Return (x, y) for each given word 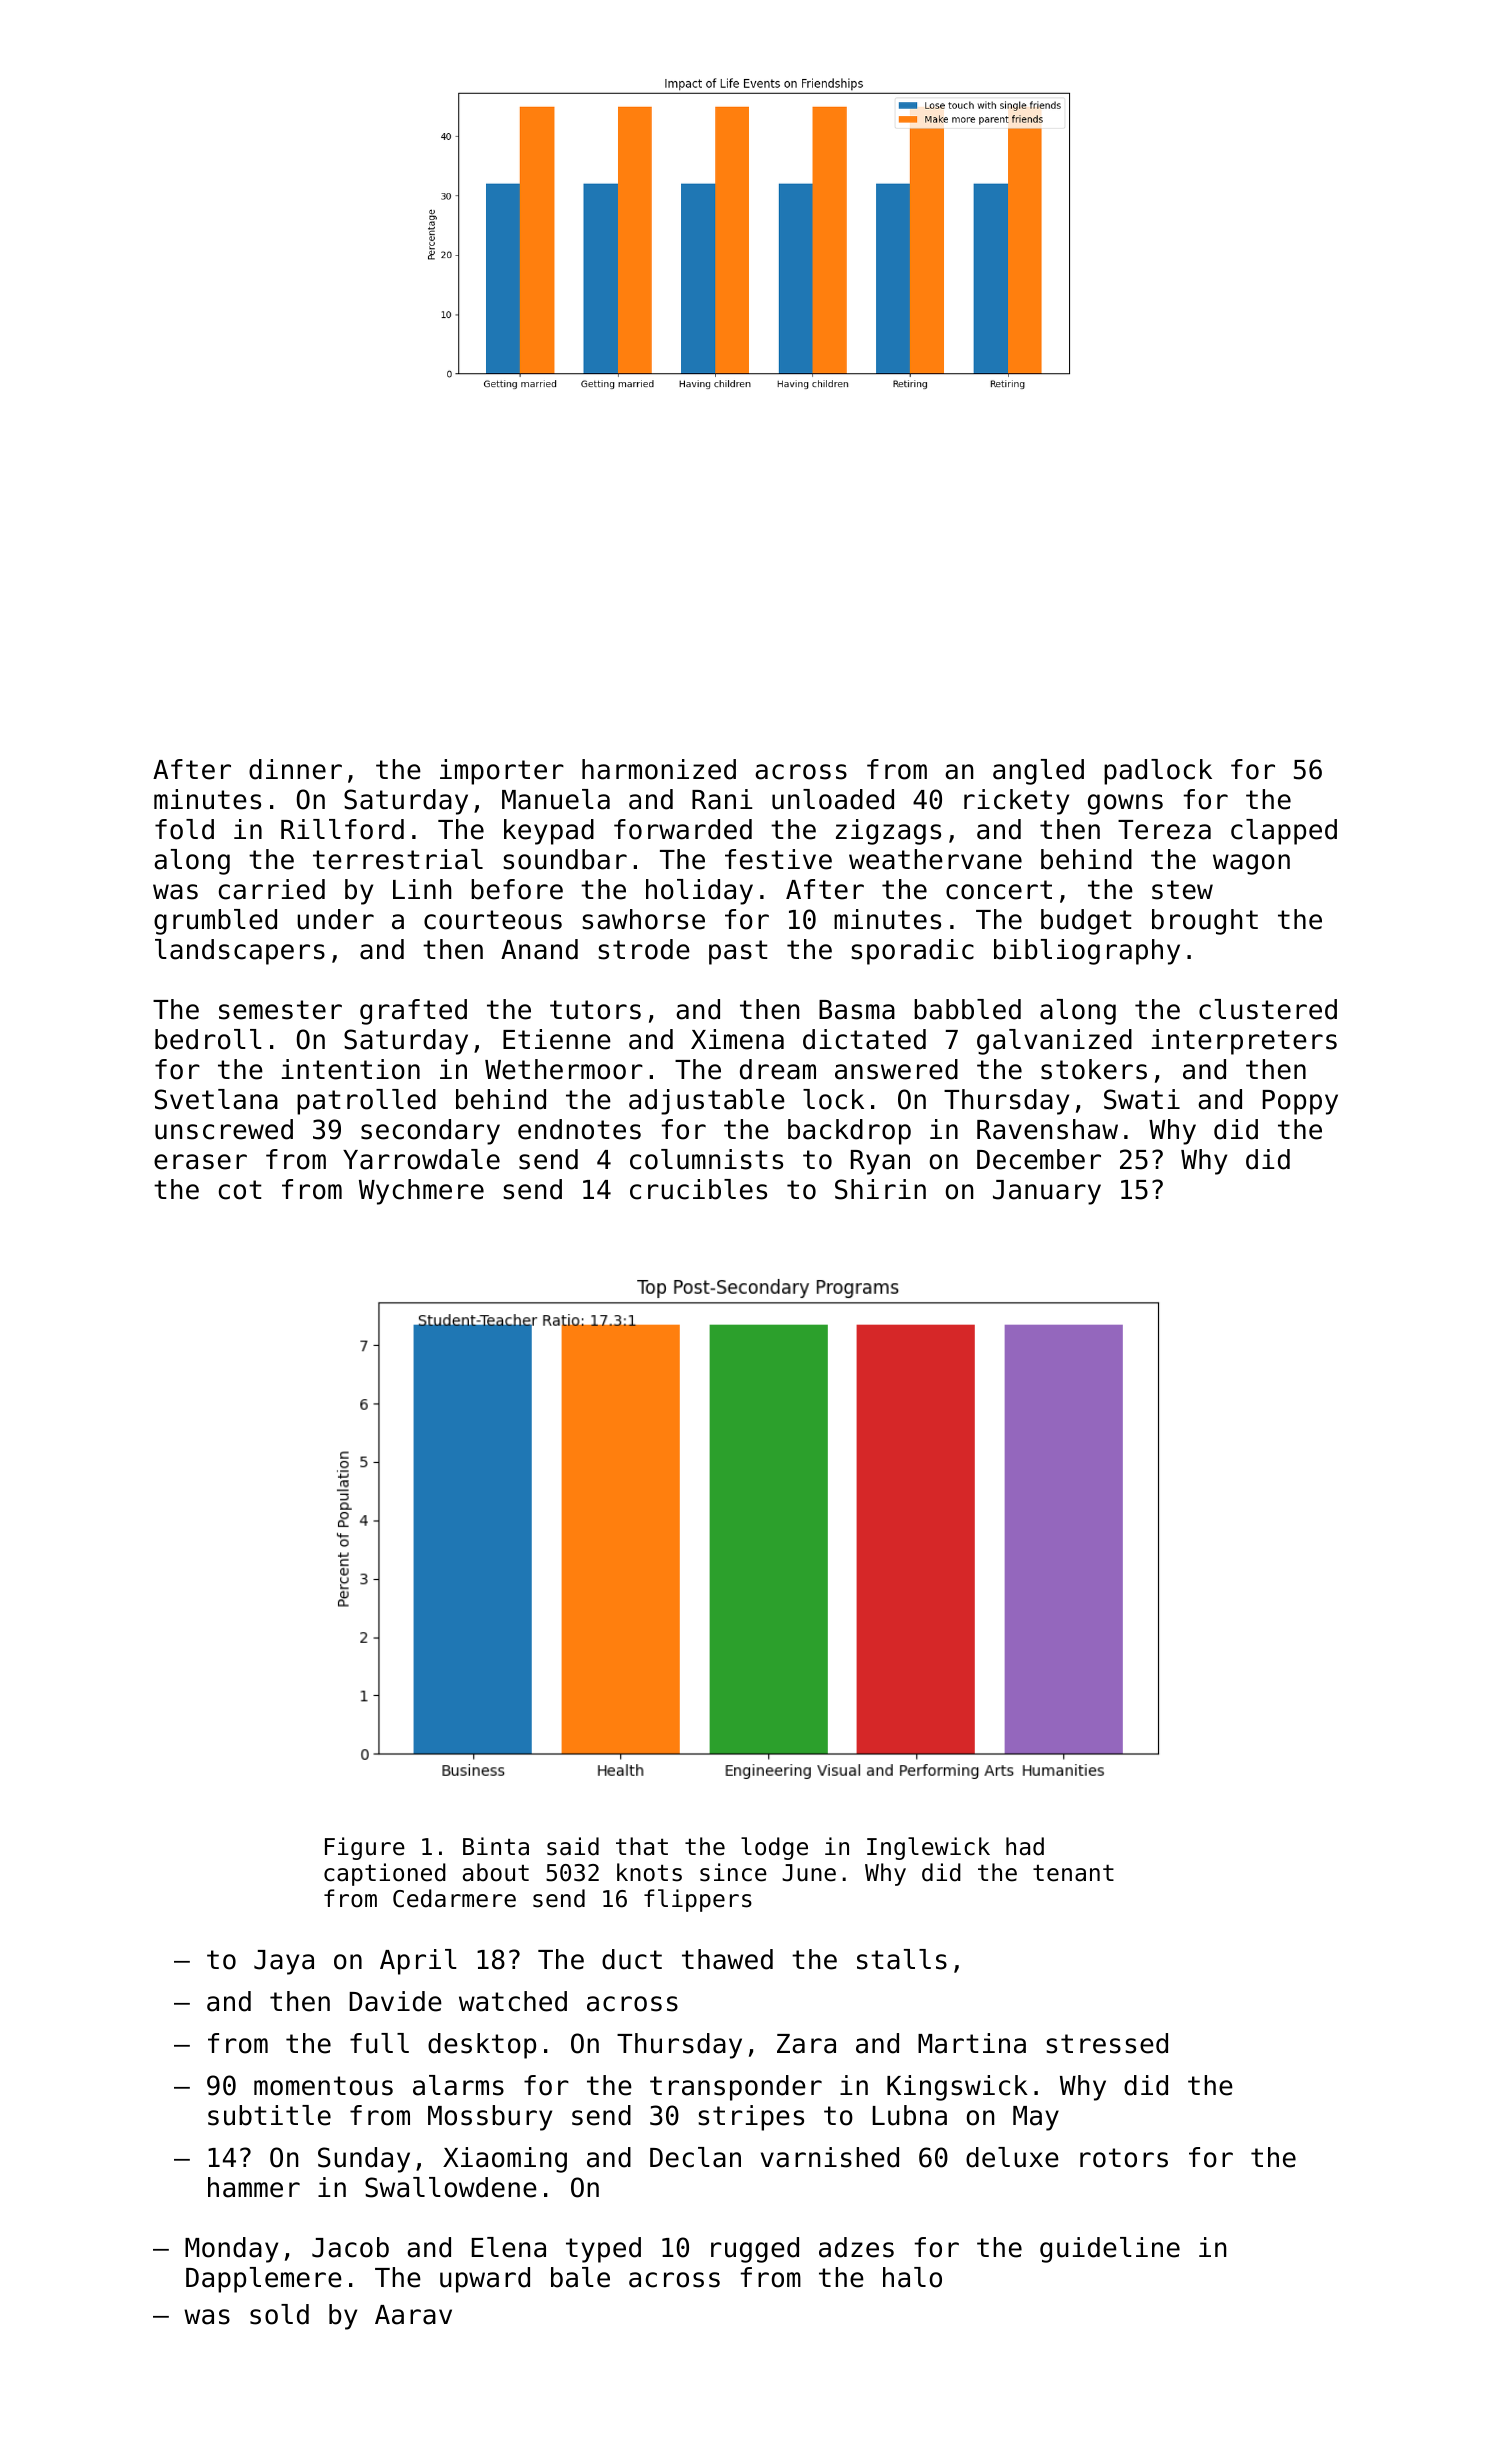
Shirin (880, 1189)
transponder (736, 2088)
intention (351, 1069)
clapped (1284, 832)
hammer (254, 2187)
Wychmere (421, 1192)
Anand (539, 949)
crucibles (698, 1189)
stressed (1107, 2043)
